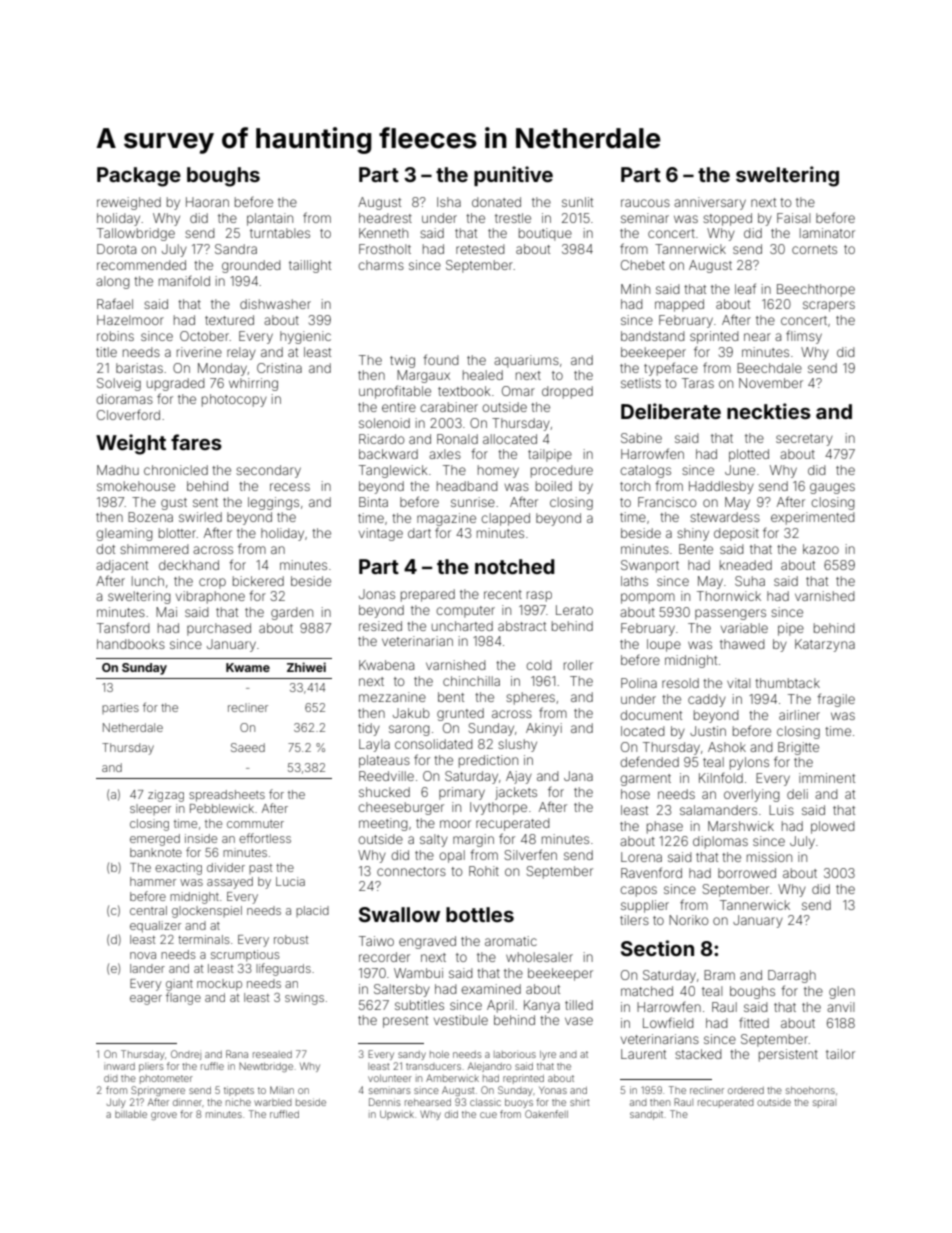  Describe the element at coordinates (129, 203) in the page. I see `reweighed` at that location.
